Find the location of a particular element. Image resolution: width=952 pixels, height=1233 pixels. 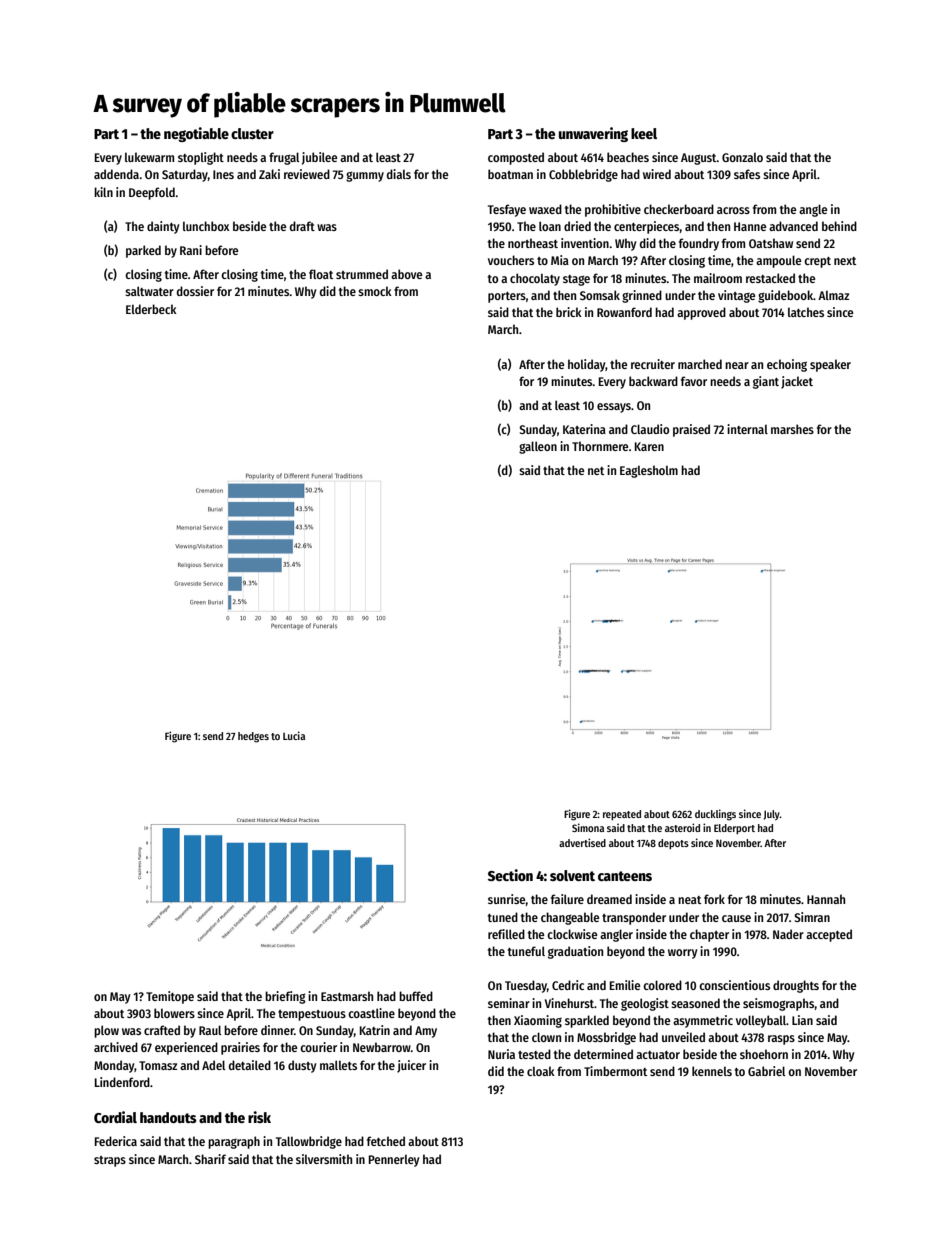

Lucia is located at coordinates (294, 735).
